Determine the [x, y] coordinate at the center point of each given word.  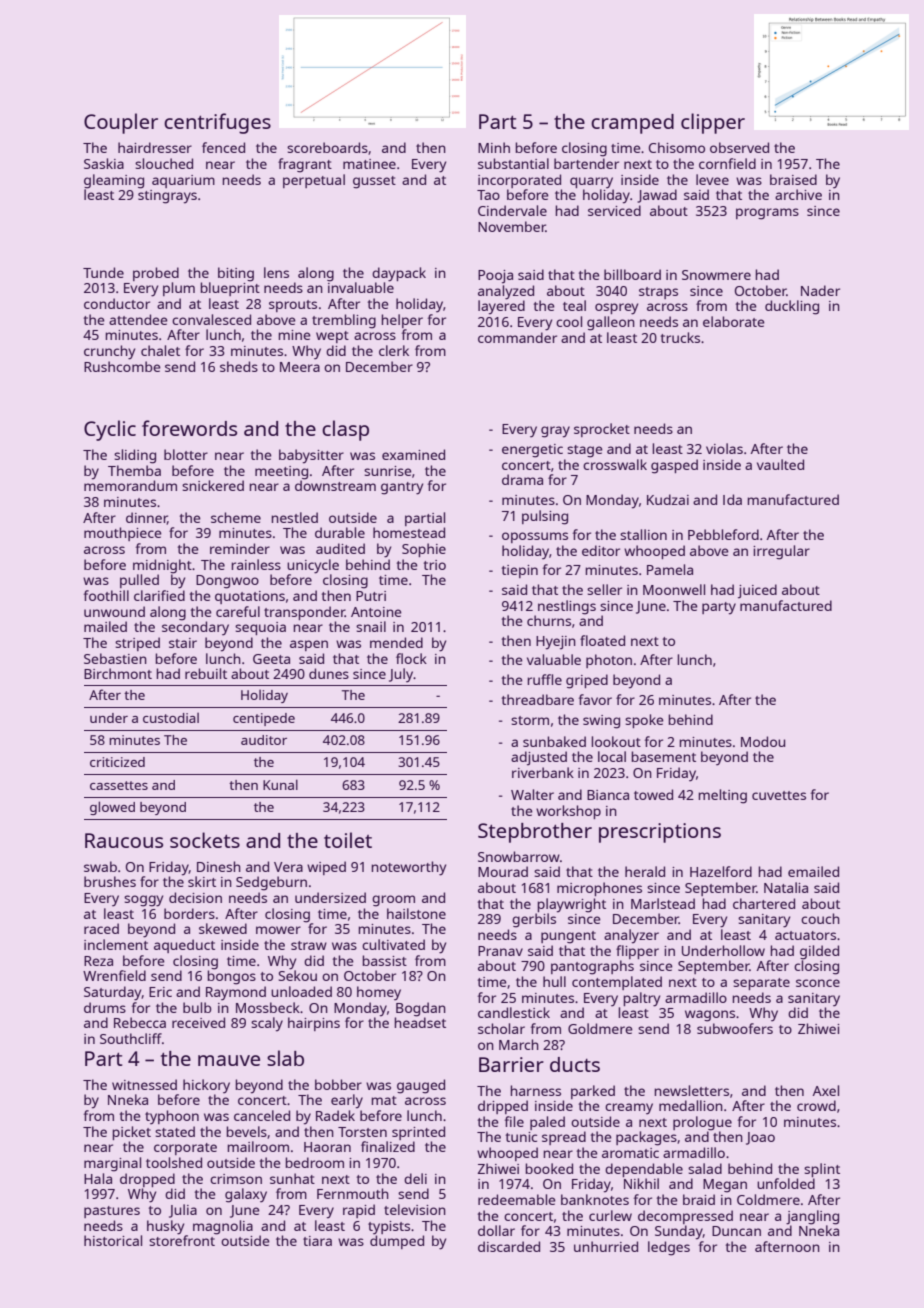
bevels [246, 1131]
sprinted [418, 1133]
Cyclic [110, 430]
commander [517, 337]
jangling [812, 1217]
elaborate [734, 321]
